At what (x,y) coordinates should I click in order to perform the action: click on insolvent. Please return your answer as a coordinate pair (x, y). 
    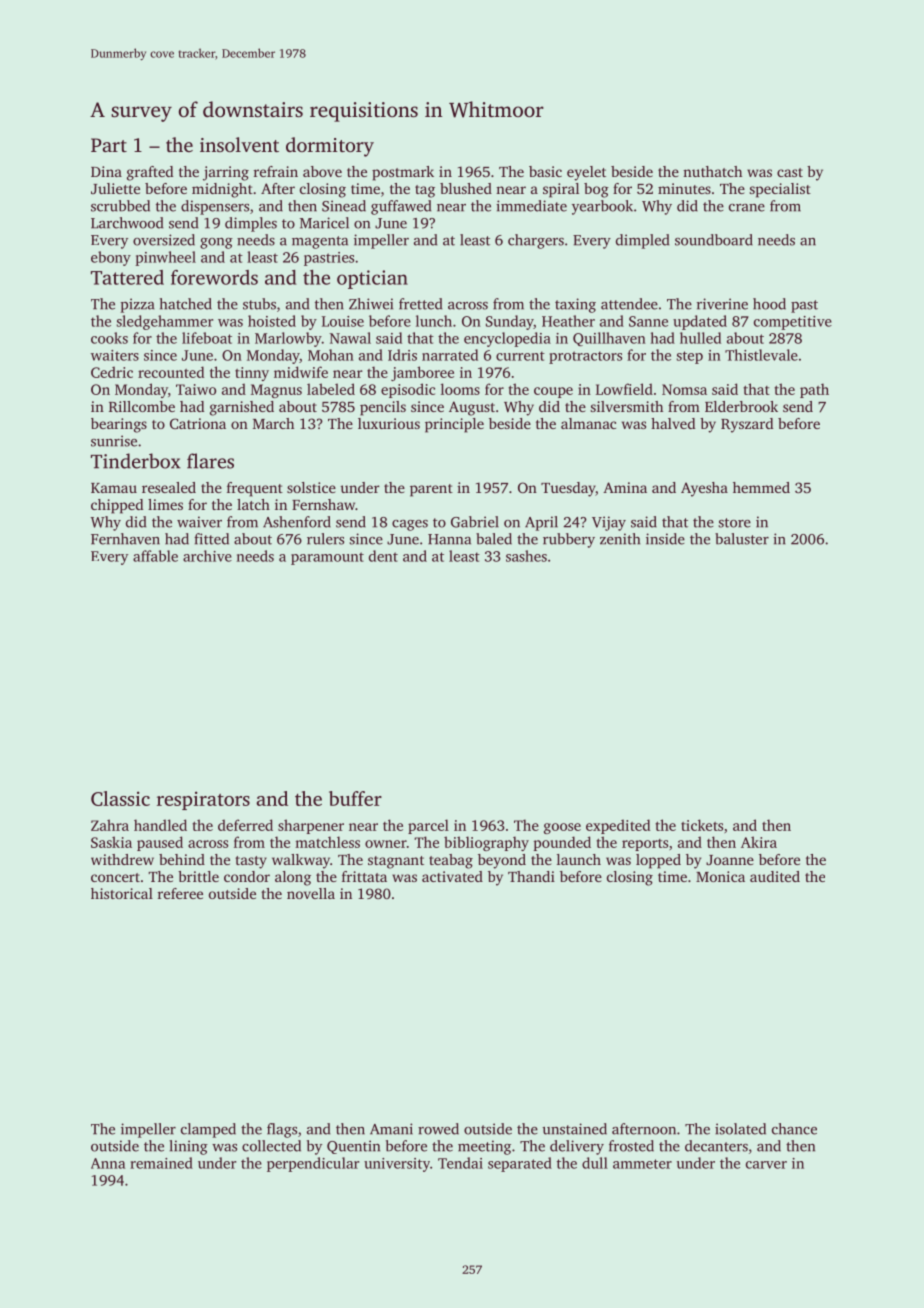
    Looking at the image, I should click on (239, 144).
